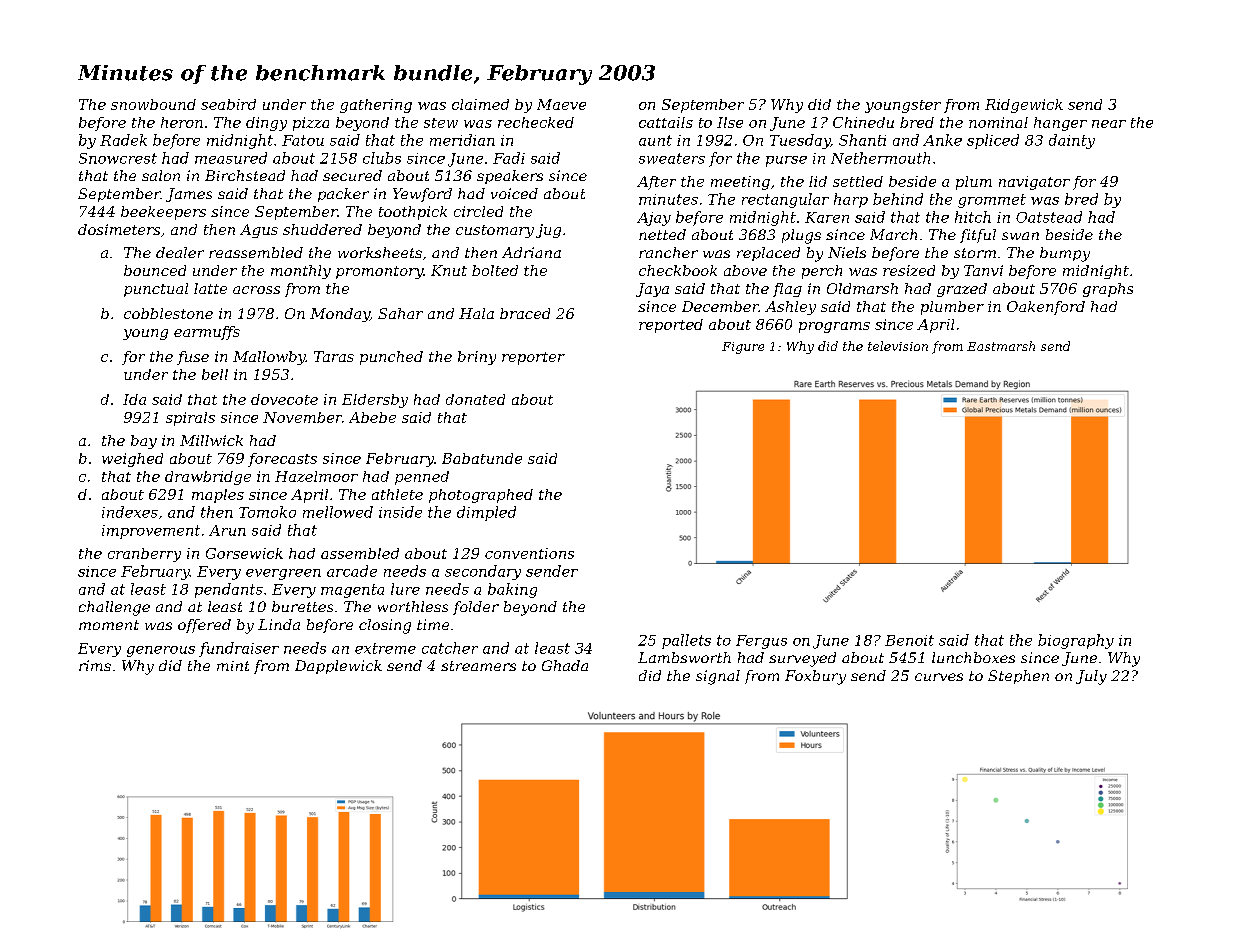 The image size is (1233, 952). I want to click on above, so click(745, 270).
